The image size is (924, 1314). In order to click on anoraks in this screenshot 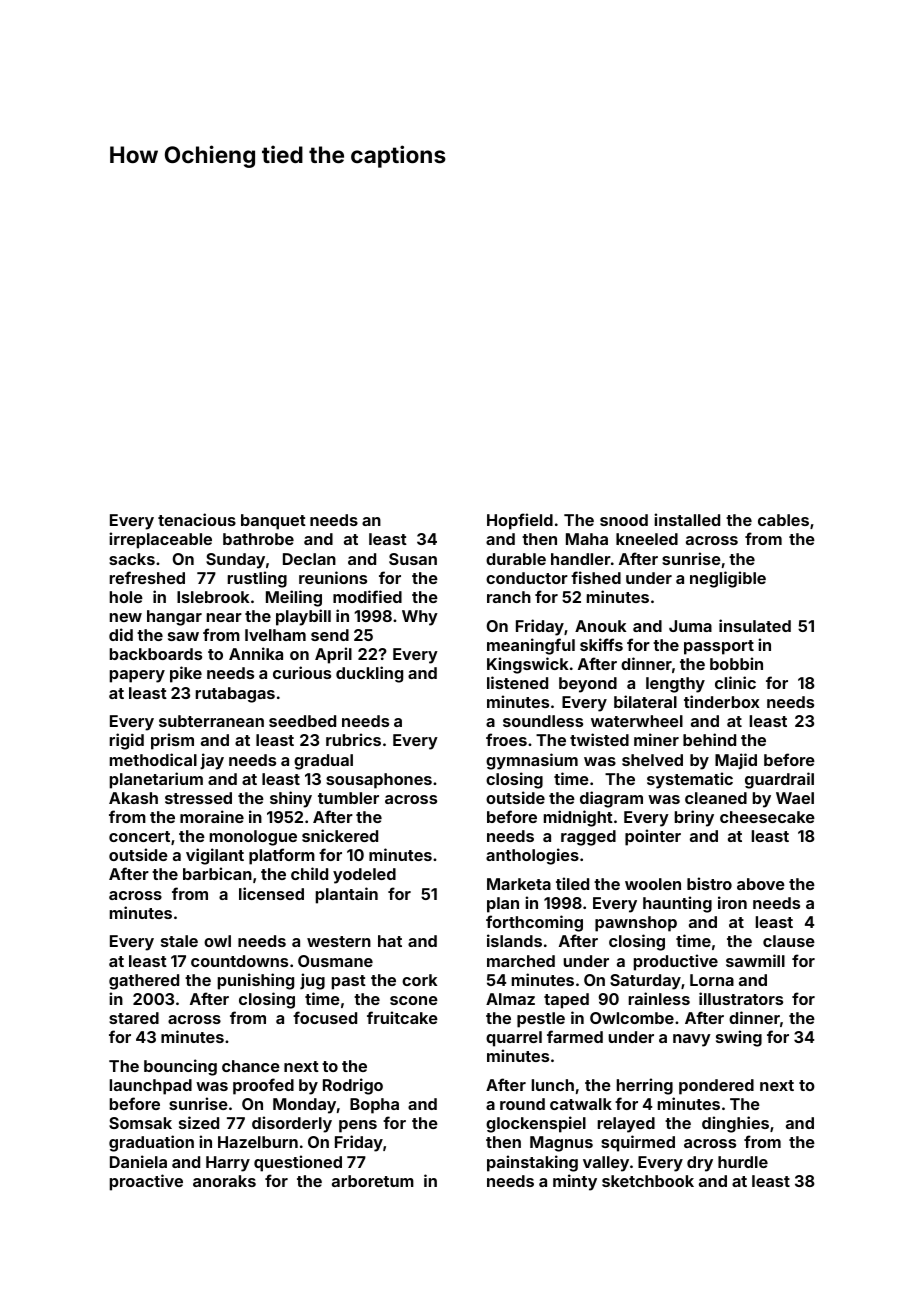, I will do `click(224, 1181)`.
